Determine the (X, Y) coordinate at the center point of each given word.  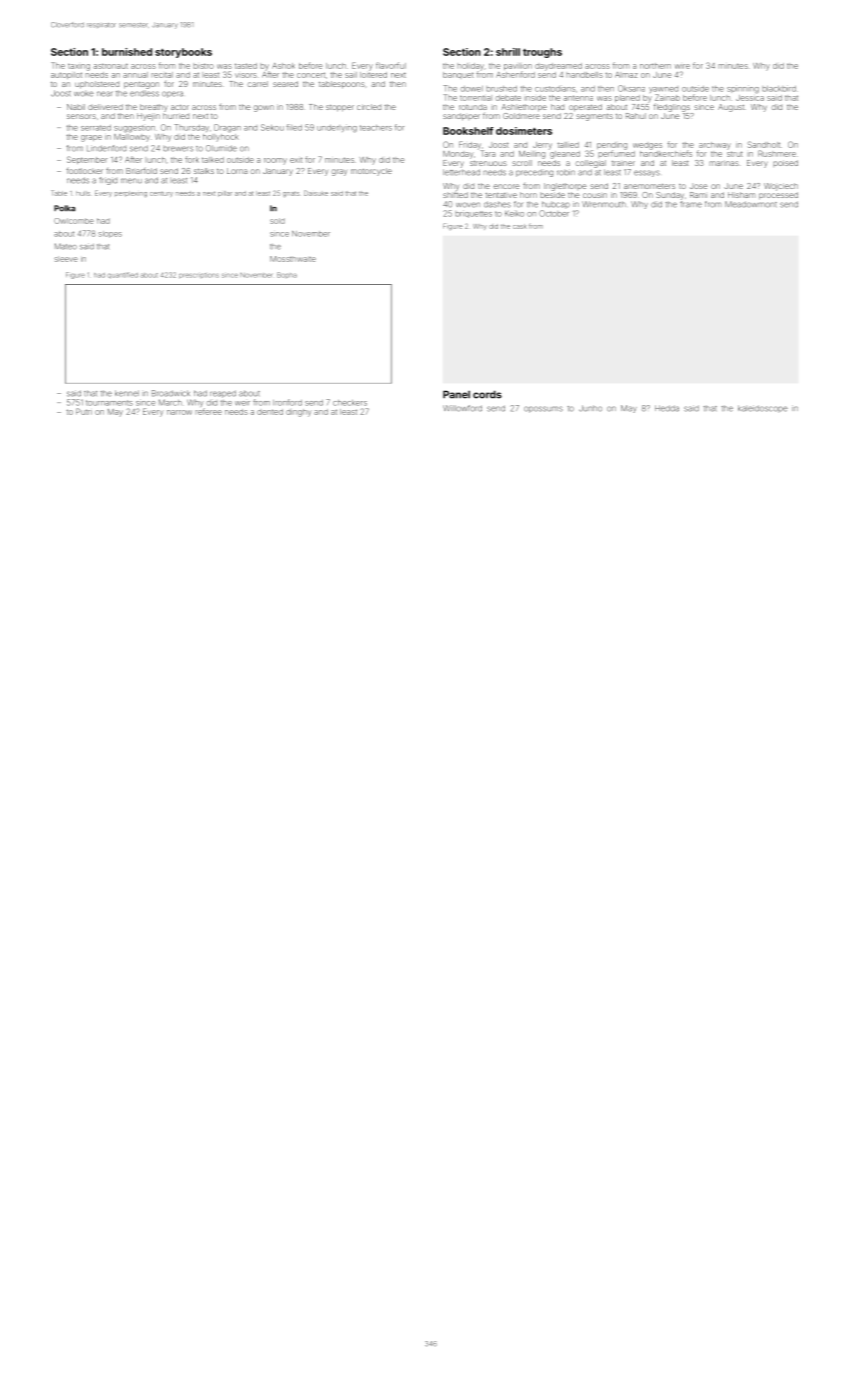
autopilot (66, 75)
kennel (127, 393)
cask (520, 226)
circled (369, 107)
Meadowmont (751, 204)
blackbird (779, 88)
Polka (64, 208)
